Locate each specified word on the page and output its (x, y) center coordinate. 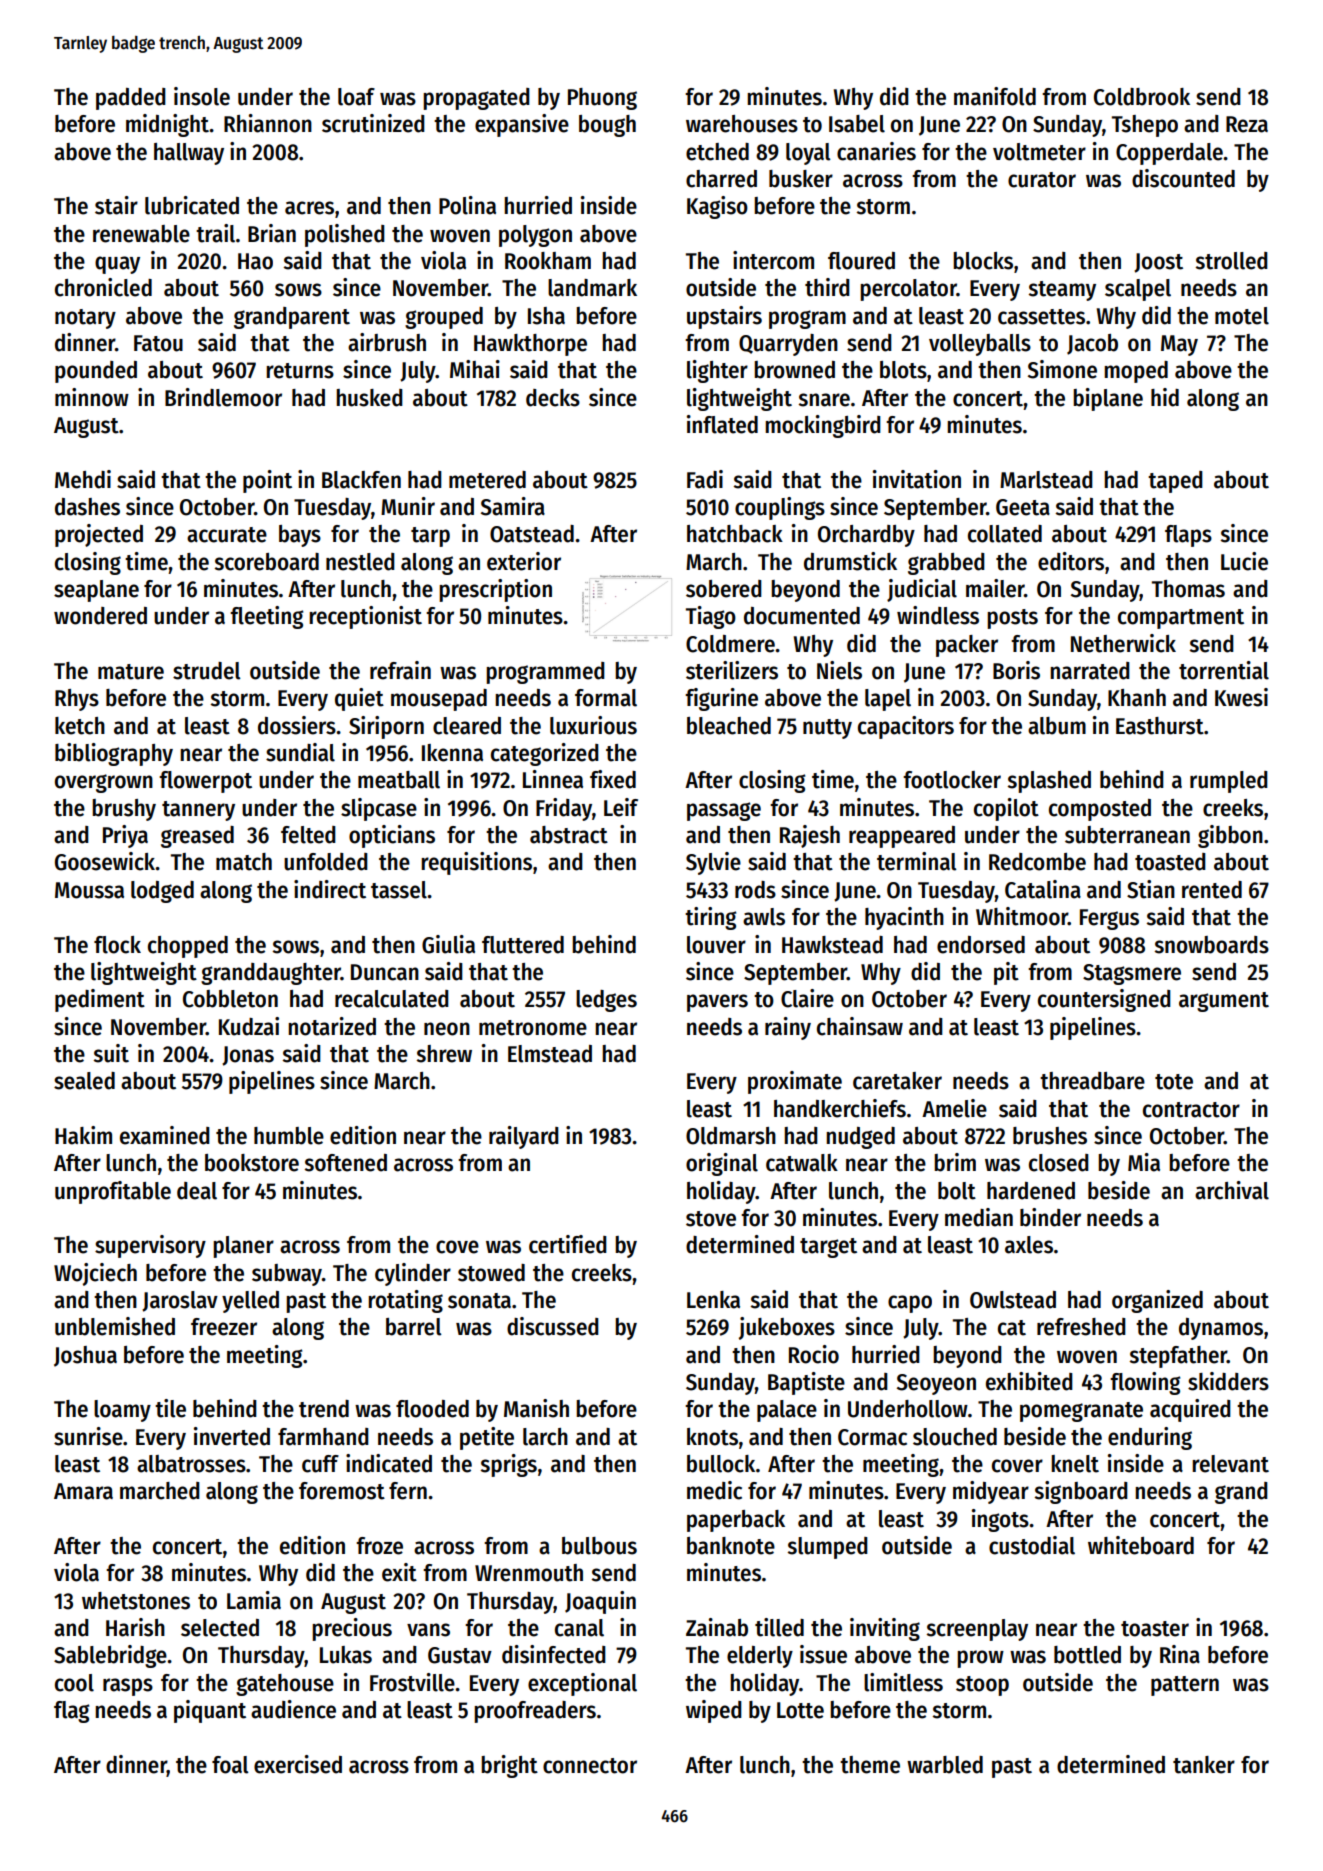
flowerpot (205, 782)
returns (300, 371)
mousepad (439, 700)
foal (230, 1765)
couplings (780, 508)
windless (938, 615)
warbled (945, 1765)
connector (590, 1766)
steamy (1062, 291)
